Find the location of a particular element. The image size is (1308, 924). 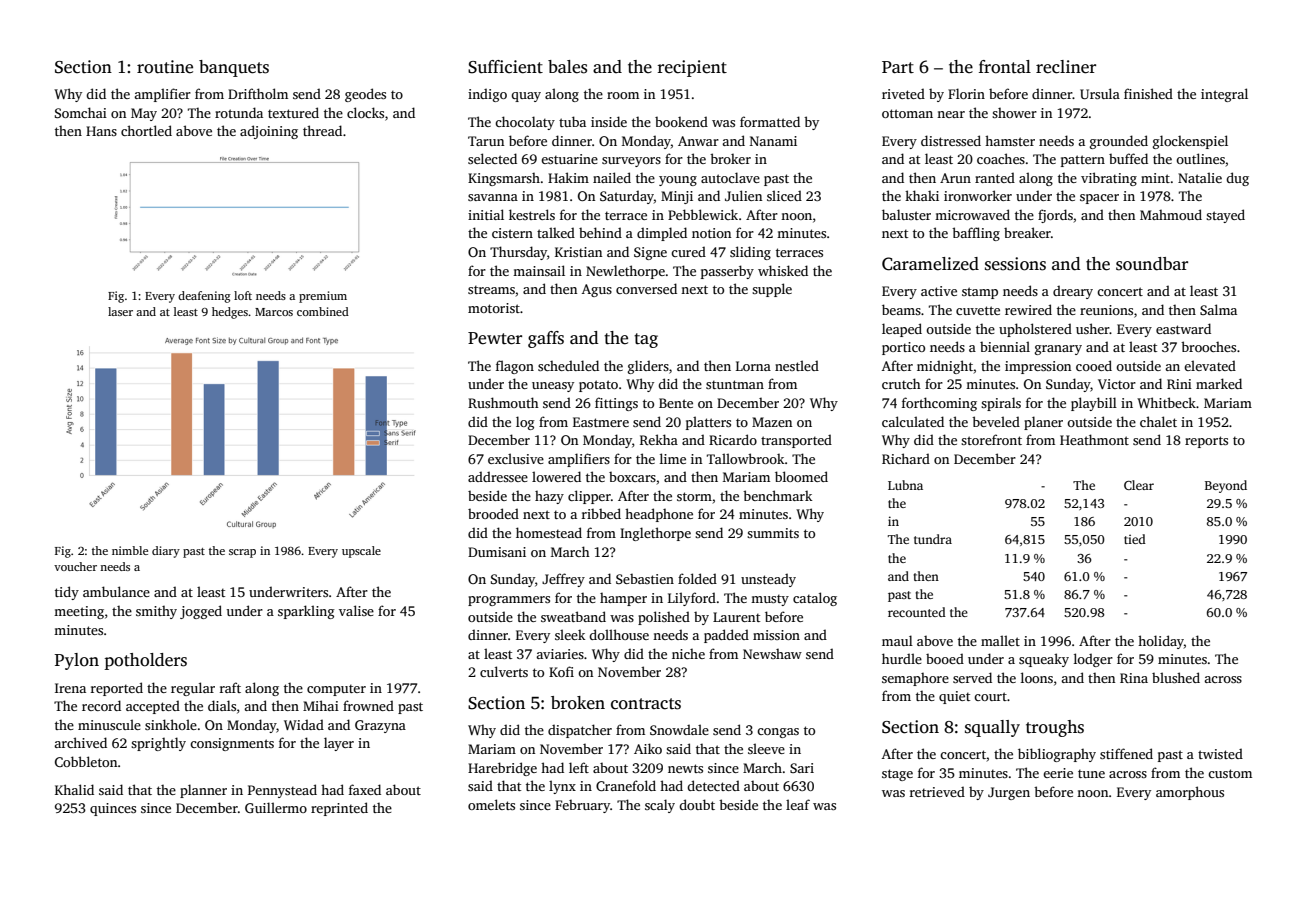

Newlethorpe is located at coordinates (625, 272).
